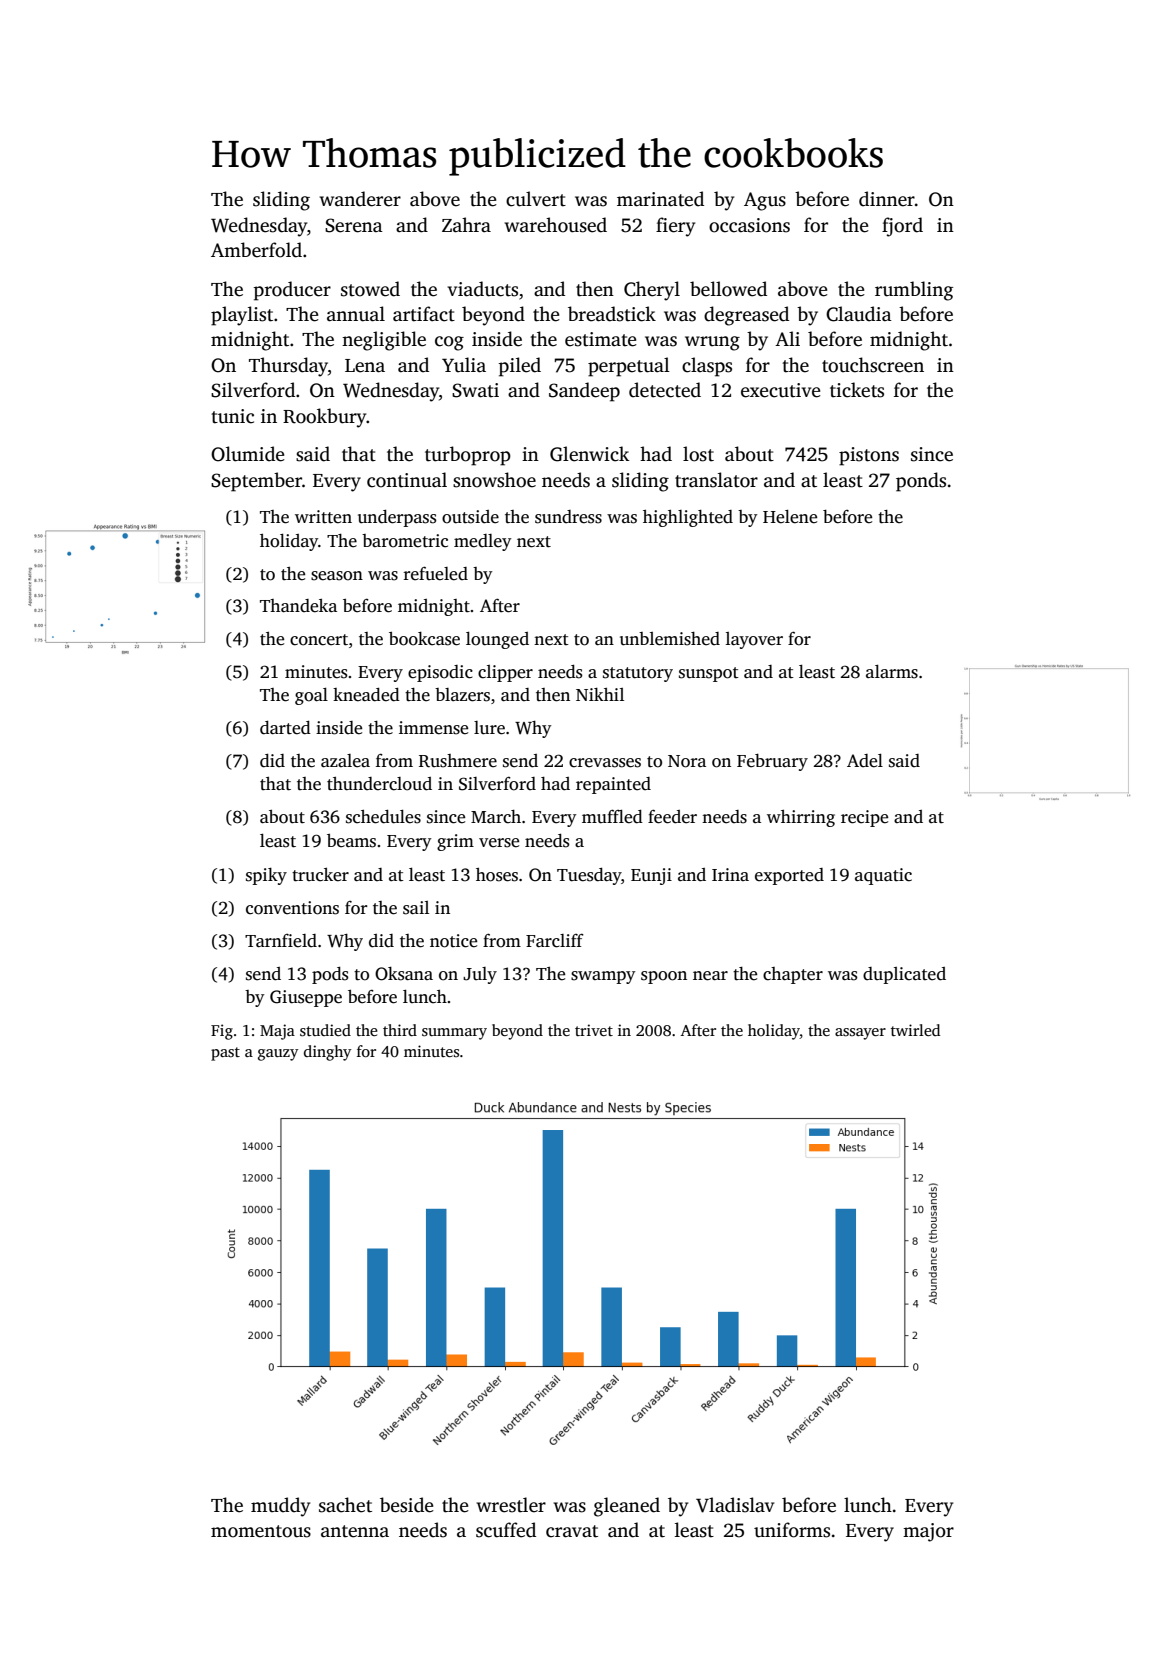 The width and height of the screenshot is (1165, 1654). Describe the element at coordinates (345, 1505) in the screenshot. I see `sachet` at that location.
